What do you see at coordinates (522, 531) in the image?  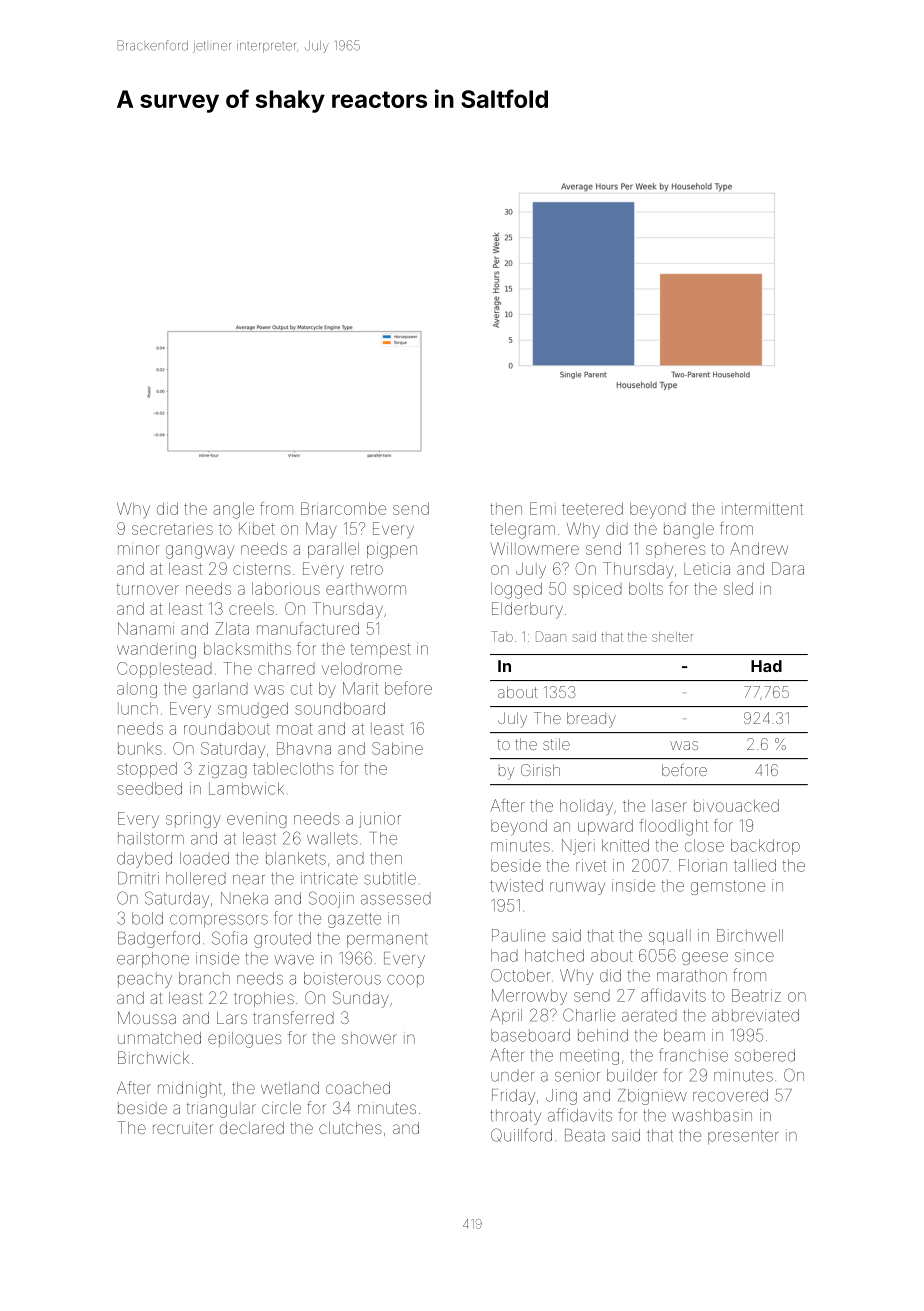 I see `telegram` at bounding box center [522, 531].
